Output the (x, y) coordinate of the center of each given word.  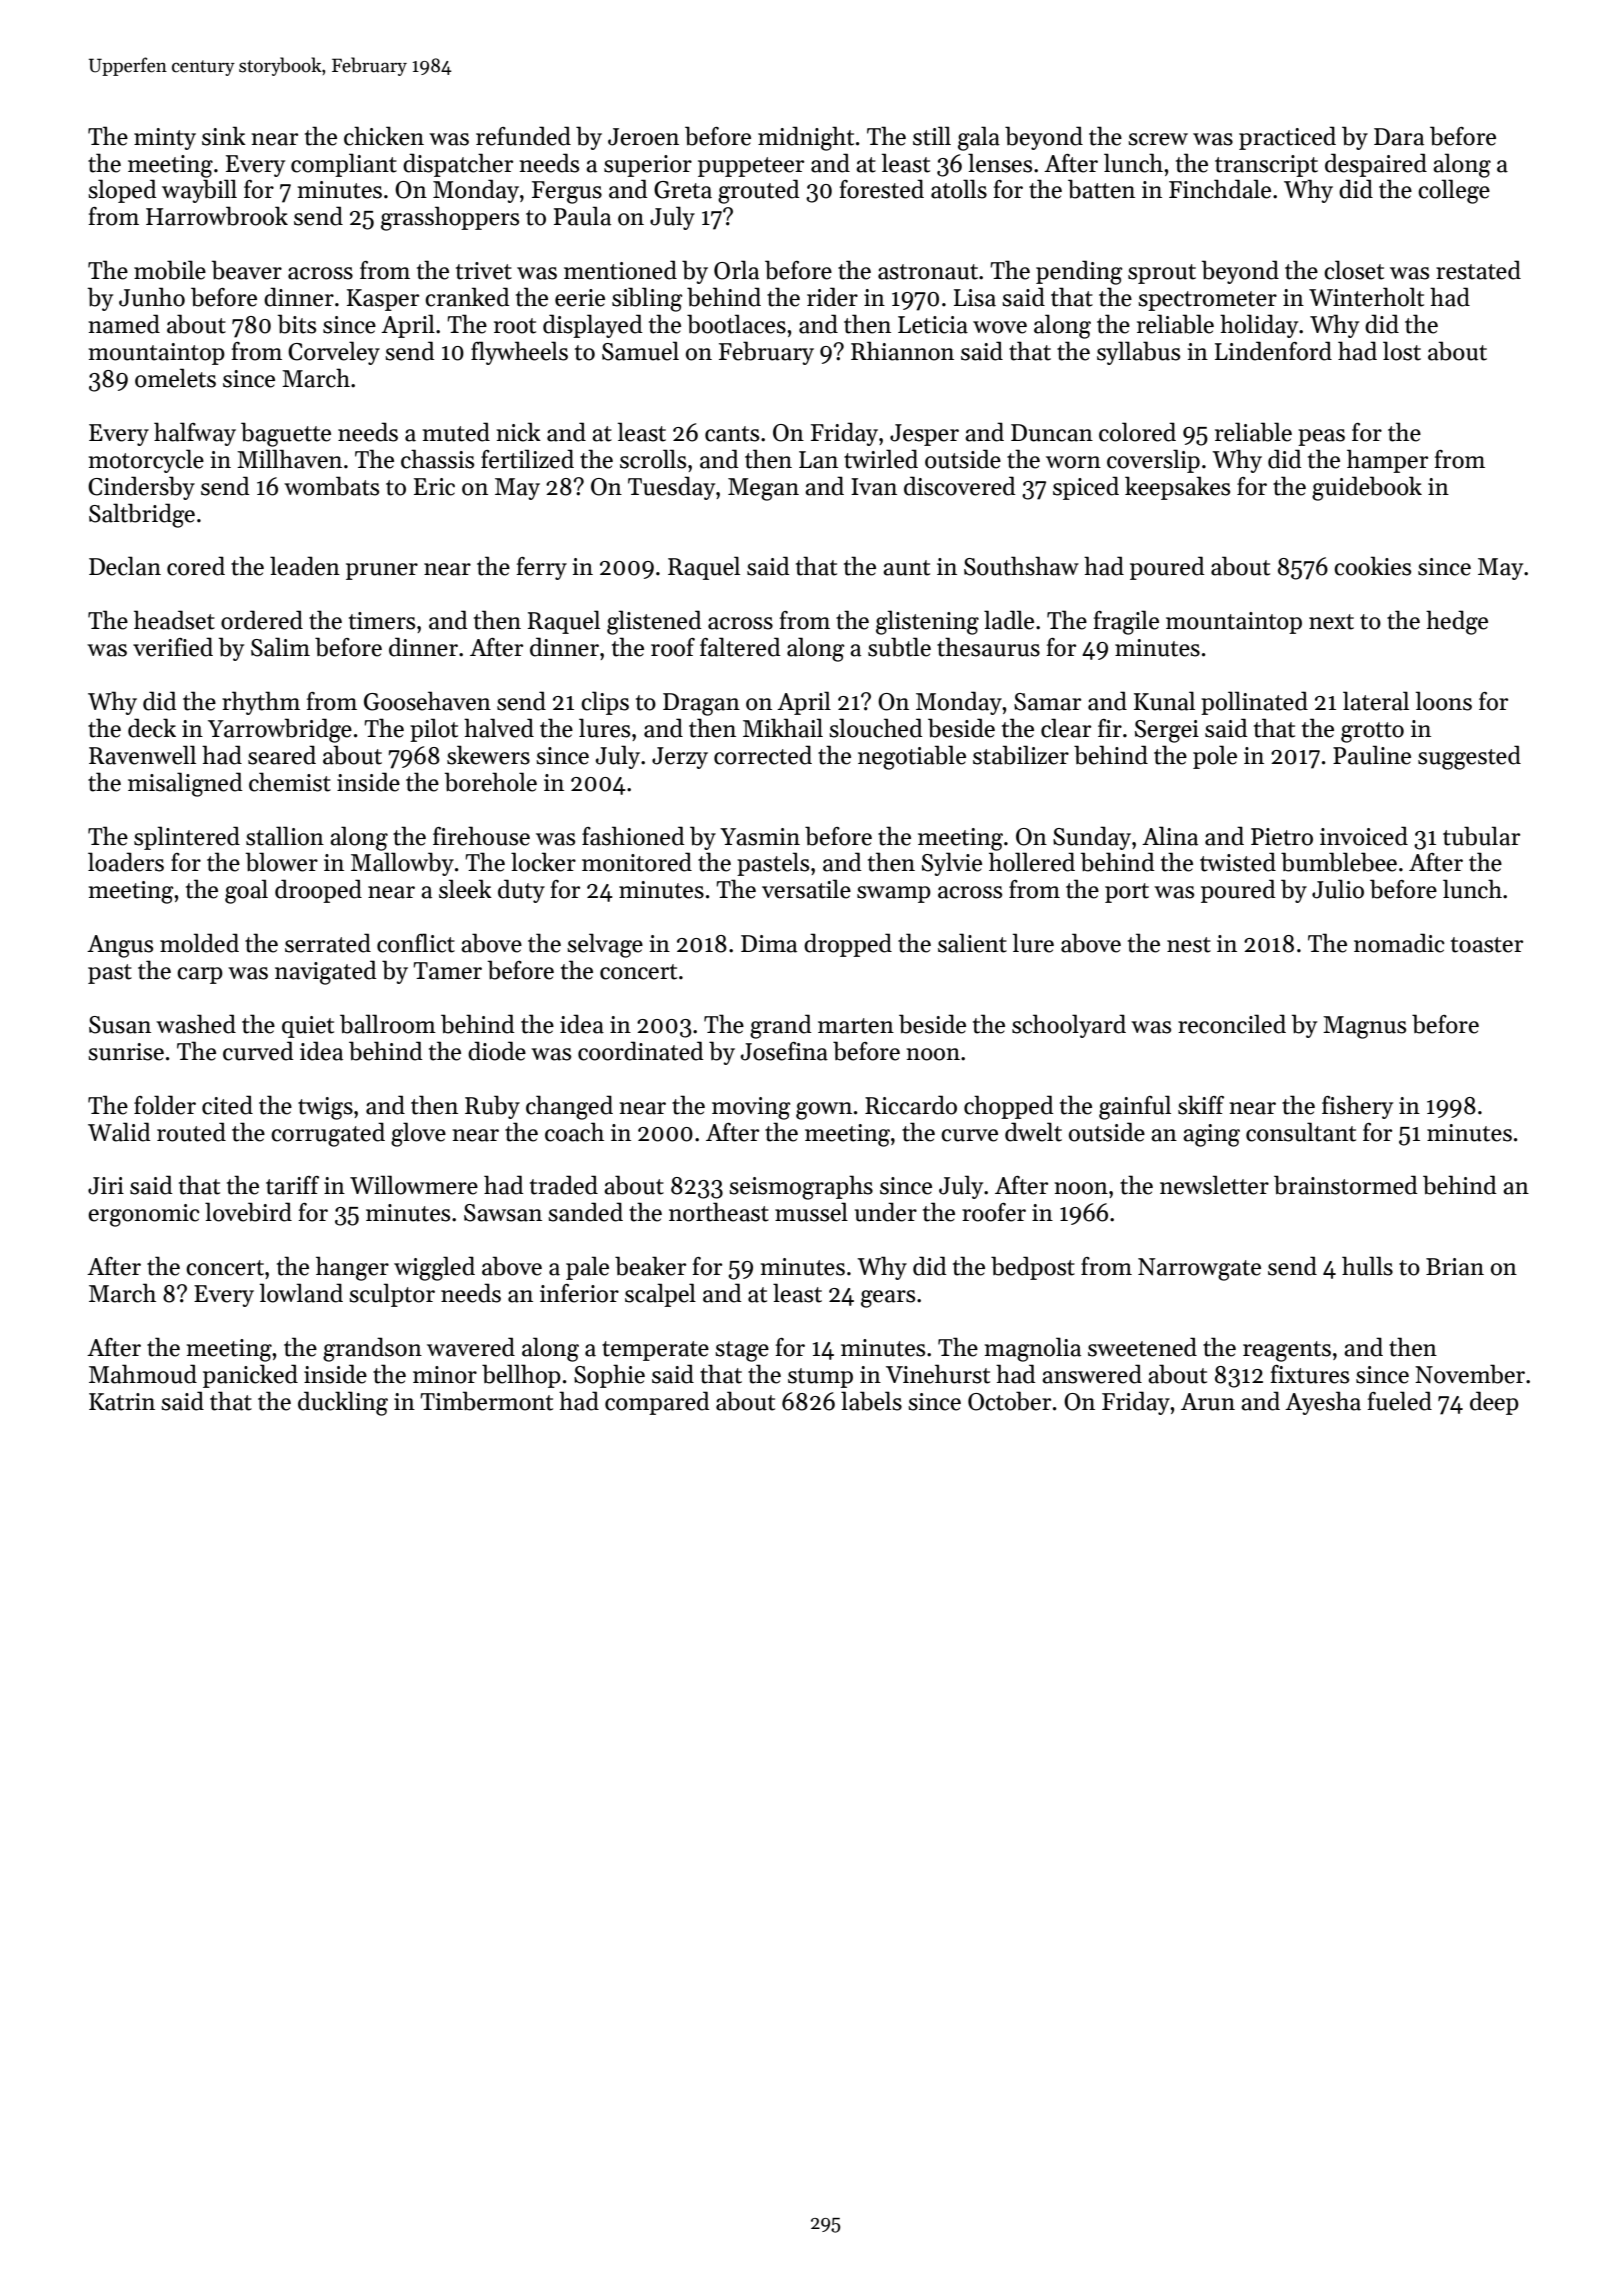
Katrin (122, 1402)
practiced (1287, 138)
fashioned (633, 836)
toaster (1487, 945)
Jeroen (643, 137)
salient (972, 943)
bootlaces (736, 324)
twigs (325, 1108)
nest (1189, 945)
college (1454, 191)
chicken (384, 136)
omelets (175, 378)
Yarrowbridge (280, 730)
